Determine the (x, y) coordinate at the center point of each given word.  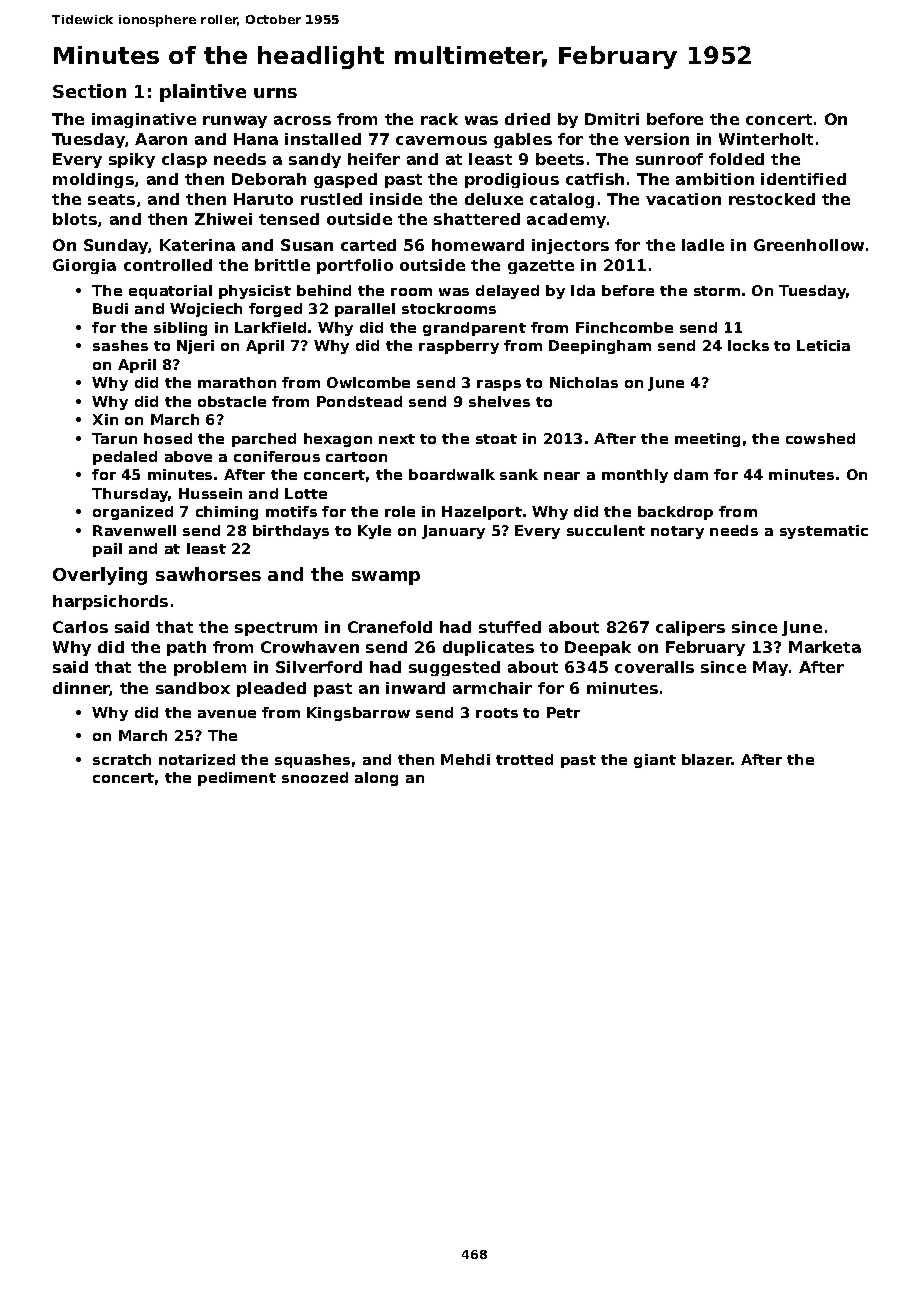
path (186, 648)
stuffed (510, 627)
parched (264, 440)
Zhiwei (223, 219)
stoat (496, 439)
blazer (707, 759)
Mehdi (465, 759)
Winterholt (766, 139)
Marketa (825, 647)
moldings (93, 180)
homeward (478, 245)
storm (717, 291)
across (302, 120)
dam (691, 474)
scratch (122, 759)
